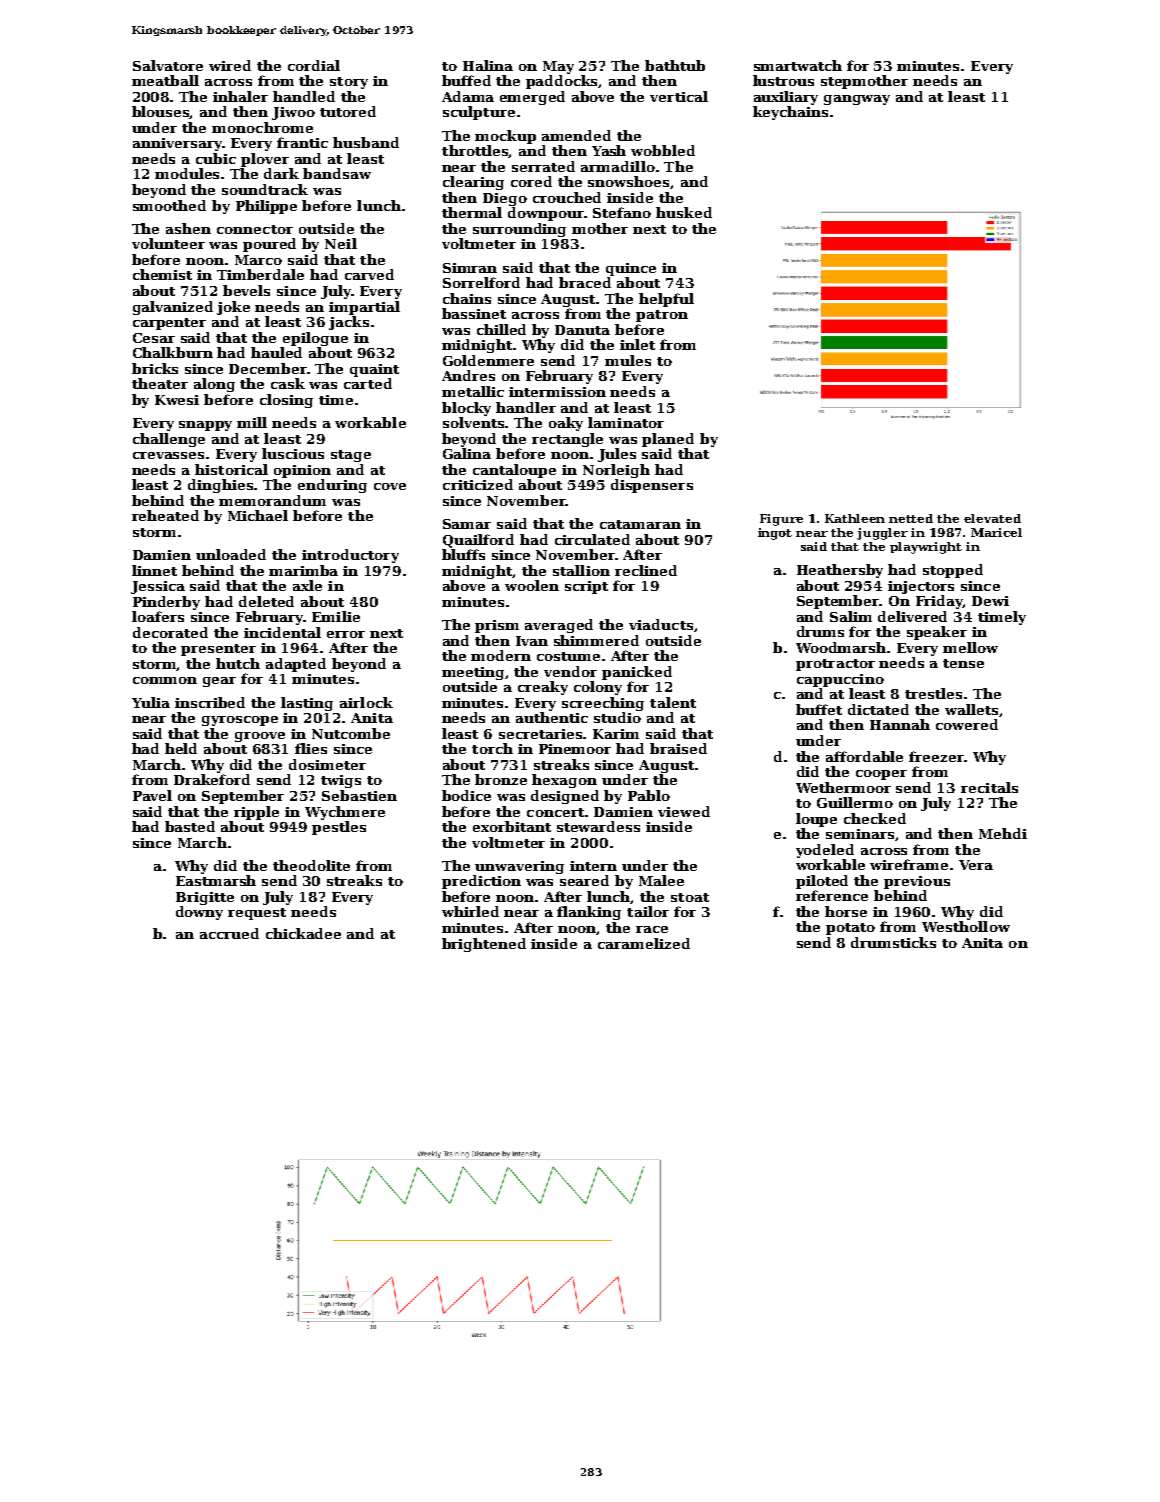 The height and width of the image is (1502, 1160). Describe the element at coordinates (798, 65) in the image. I see `smartwatch` at that location.
